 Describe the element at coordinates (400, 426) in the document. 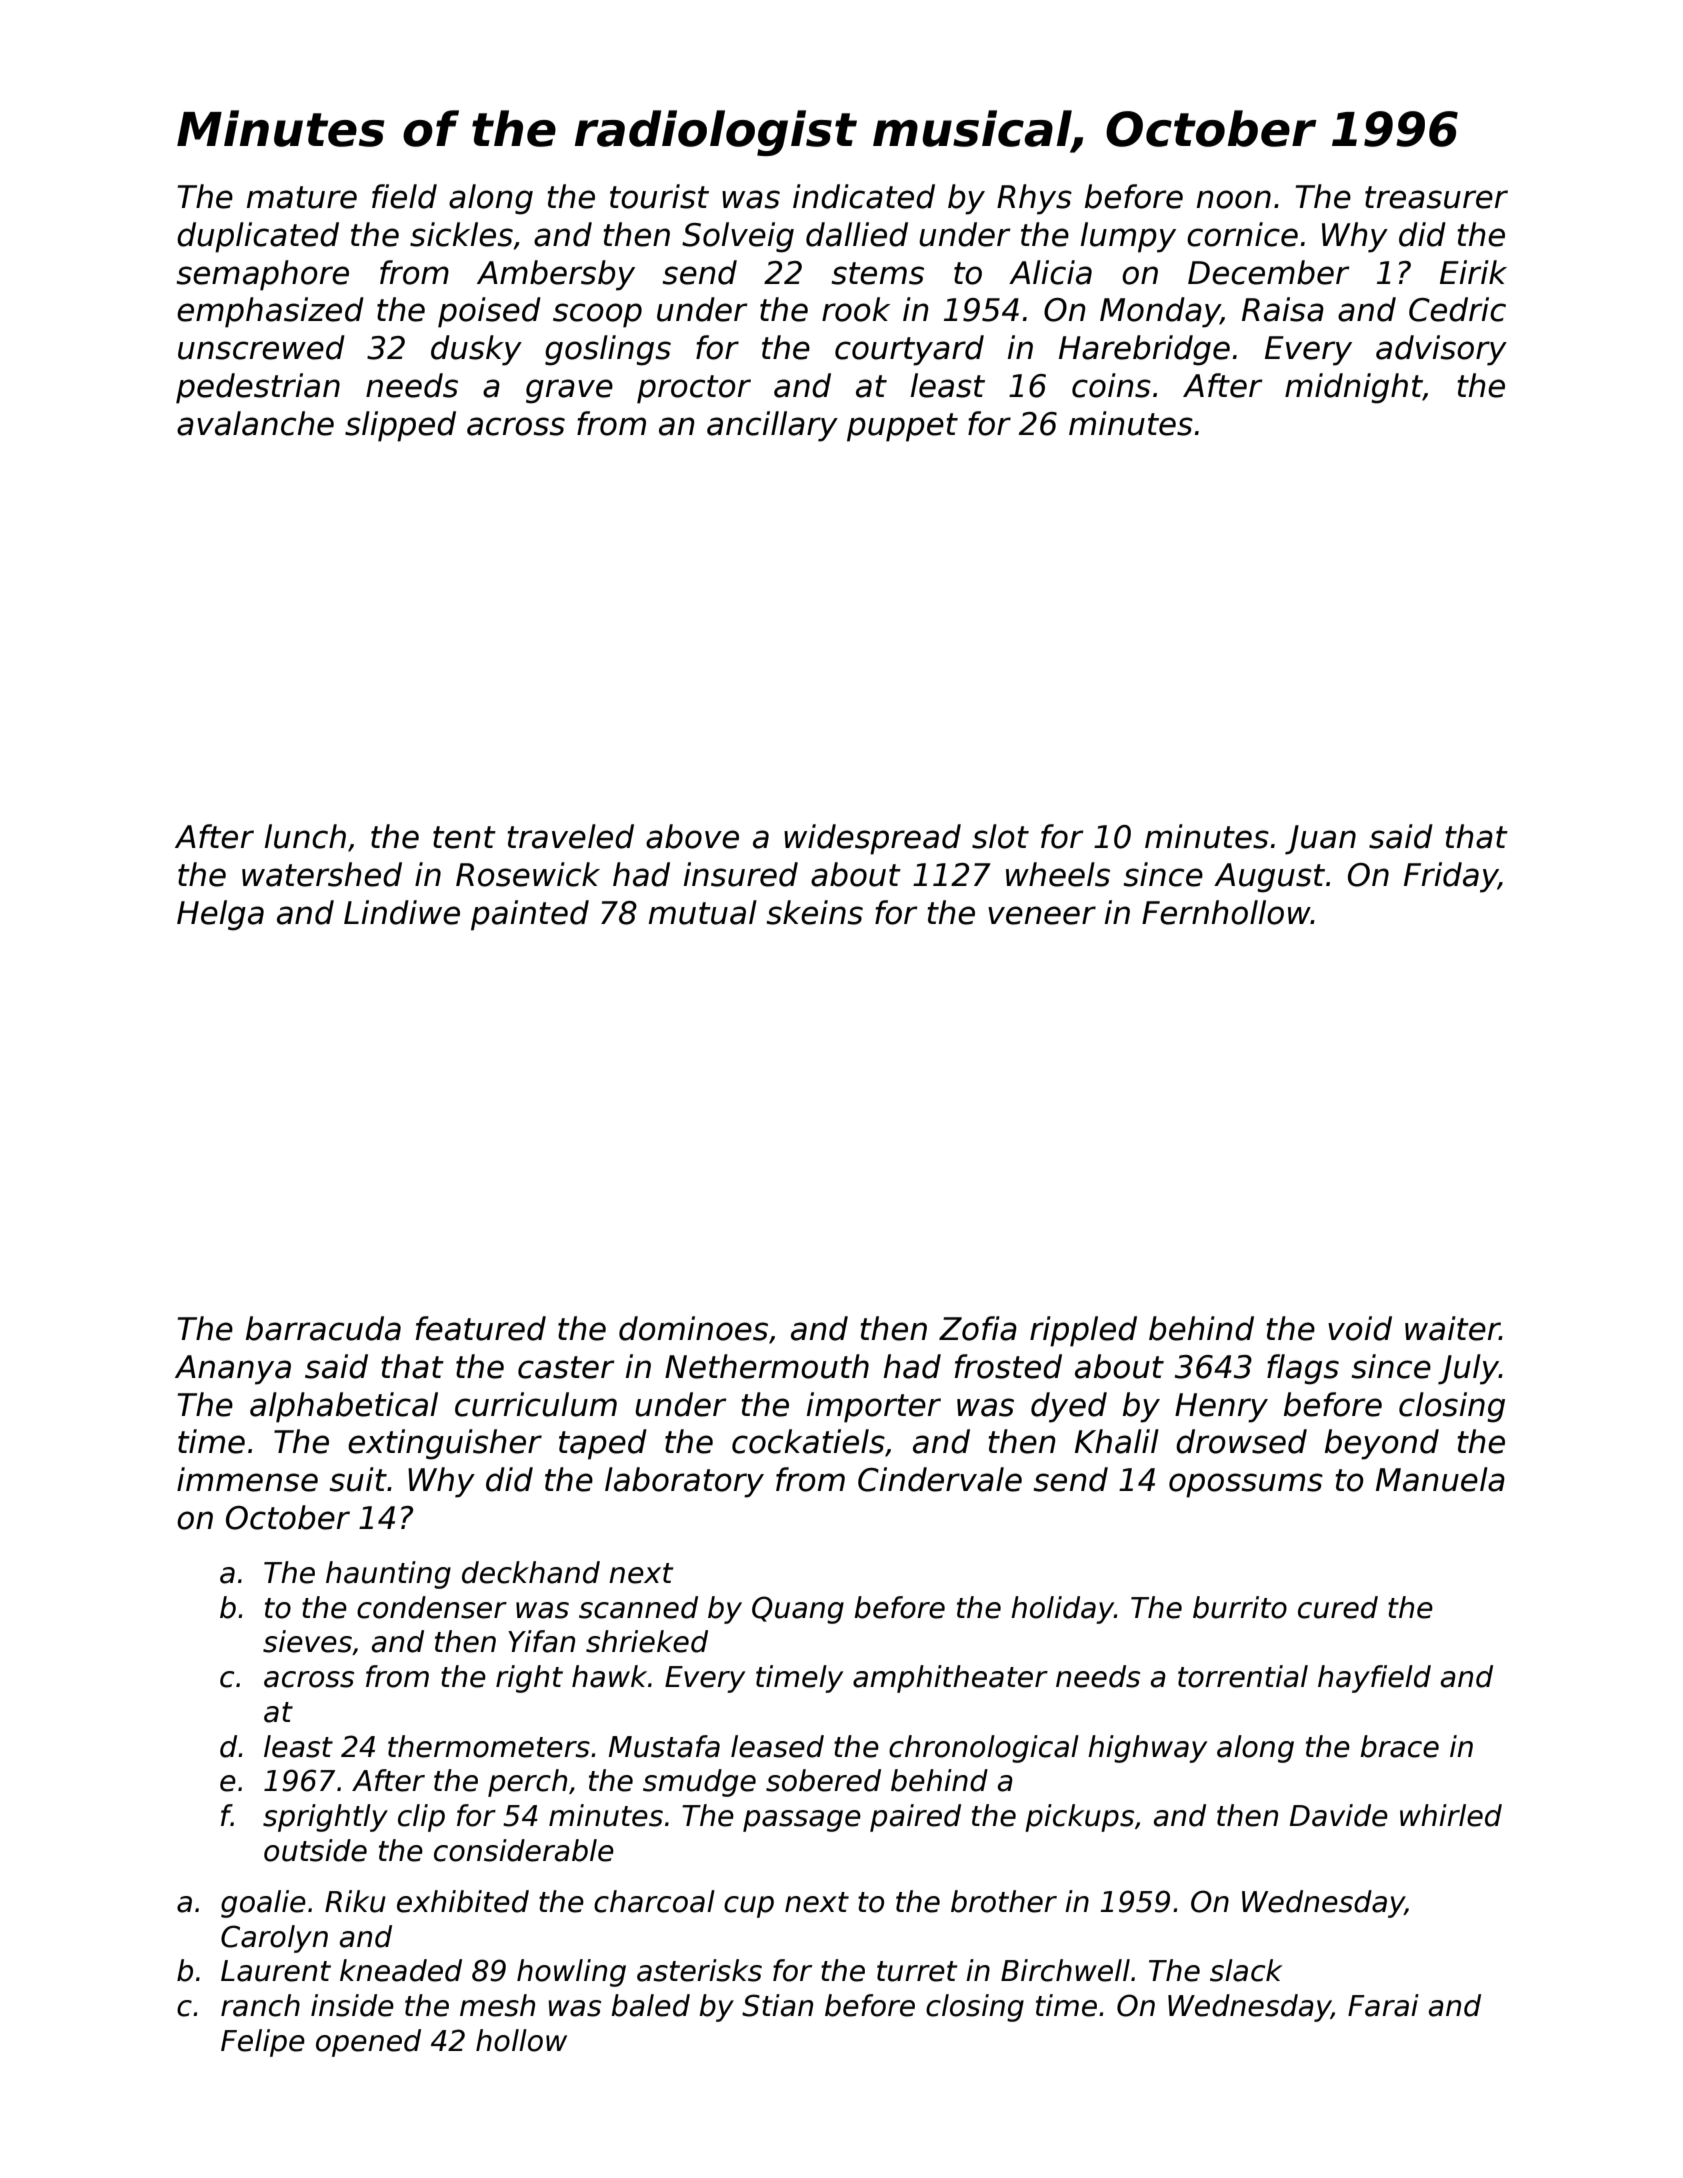

I see `slipped` at that location.
